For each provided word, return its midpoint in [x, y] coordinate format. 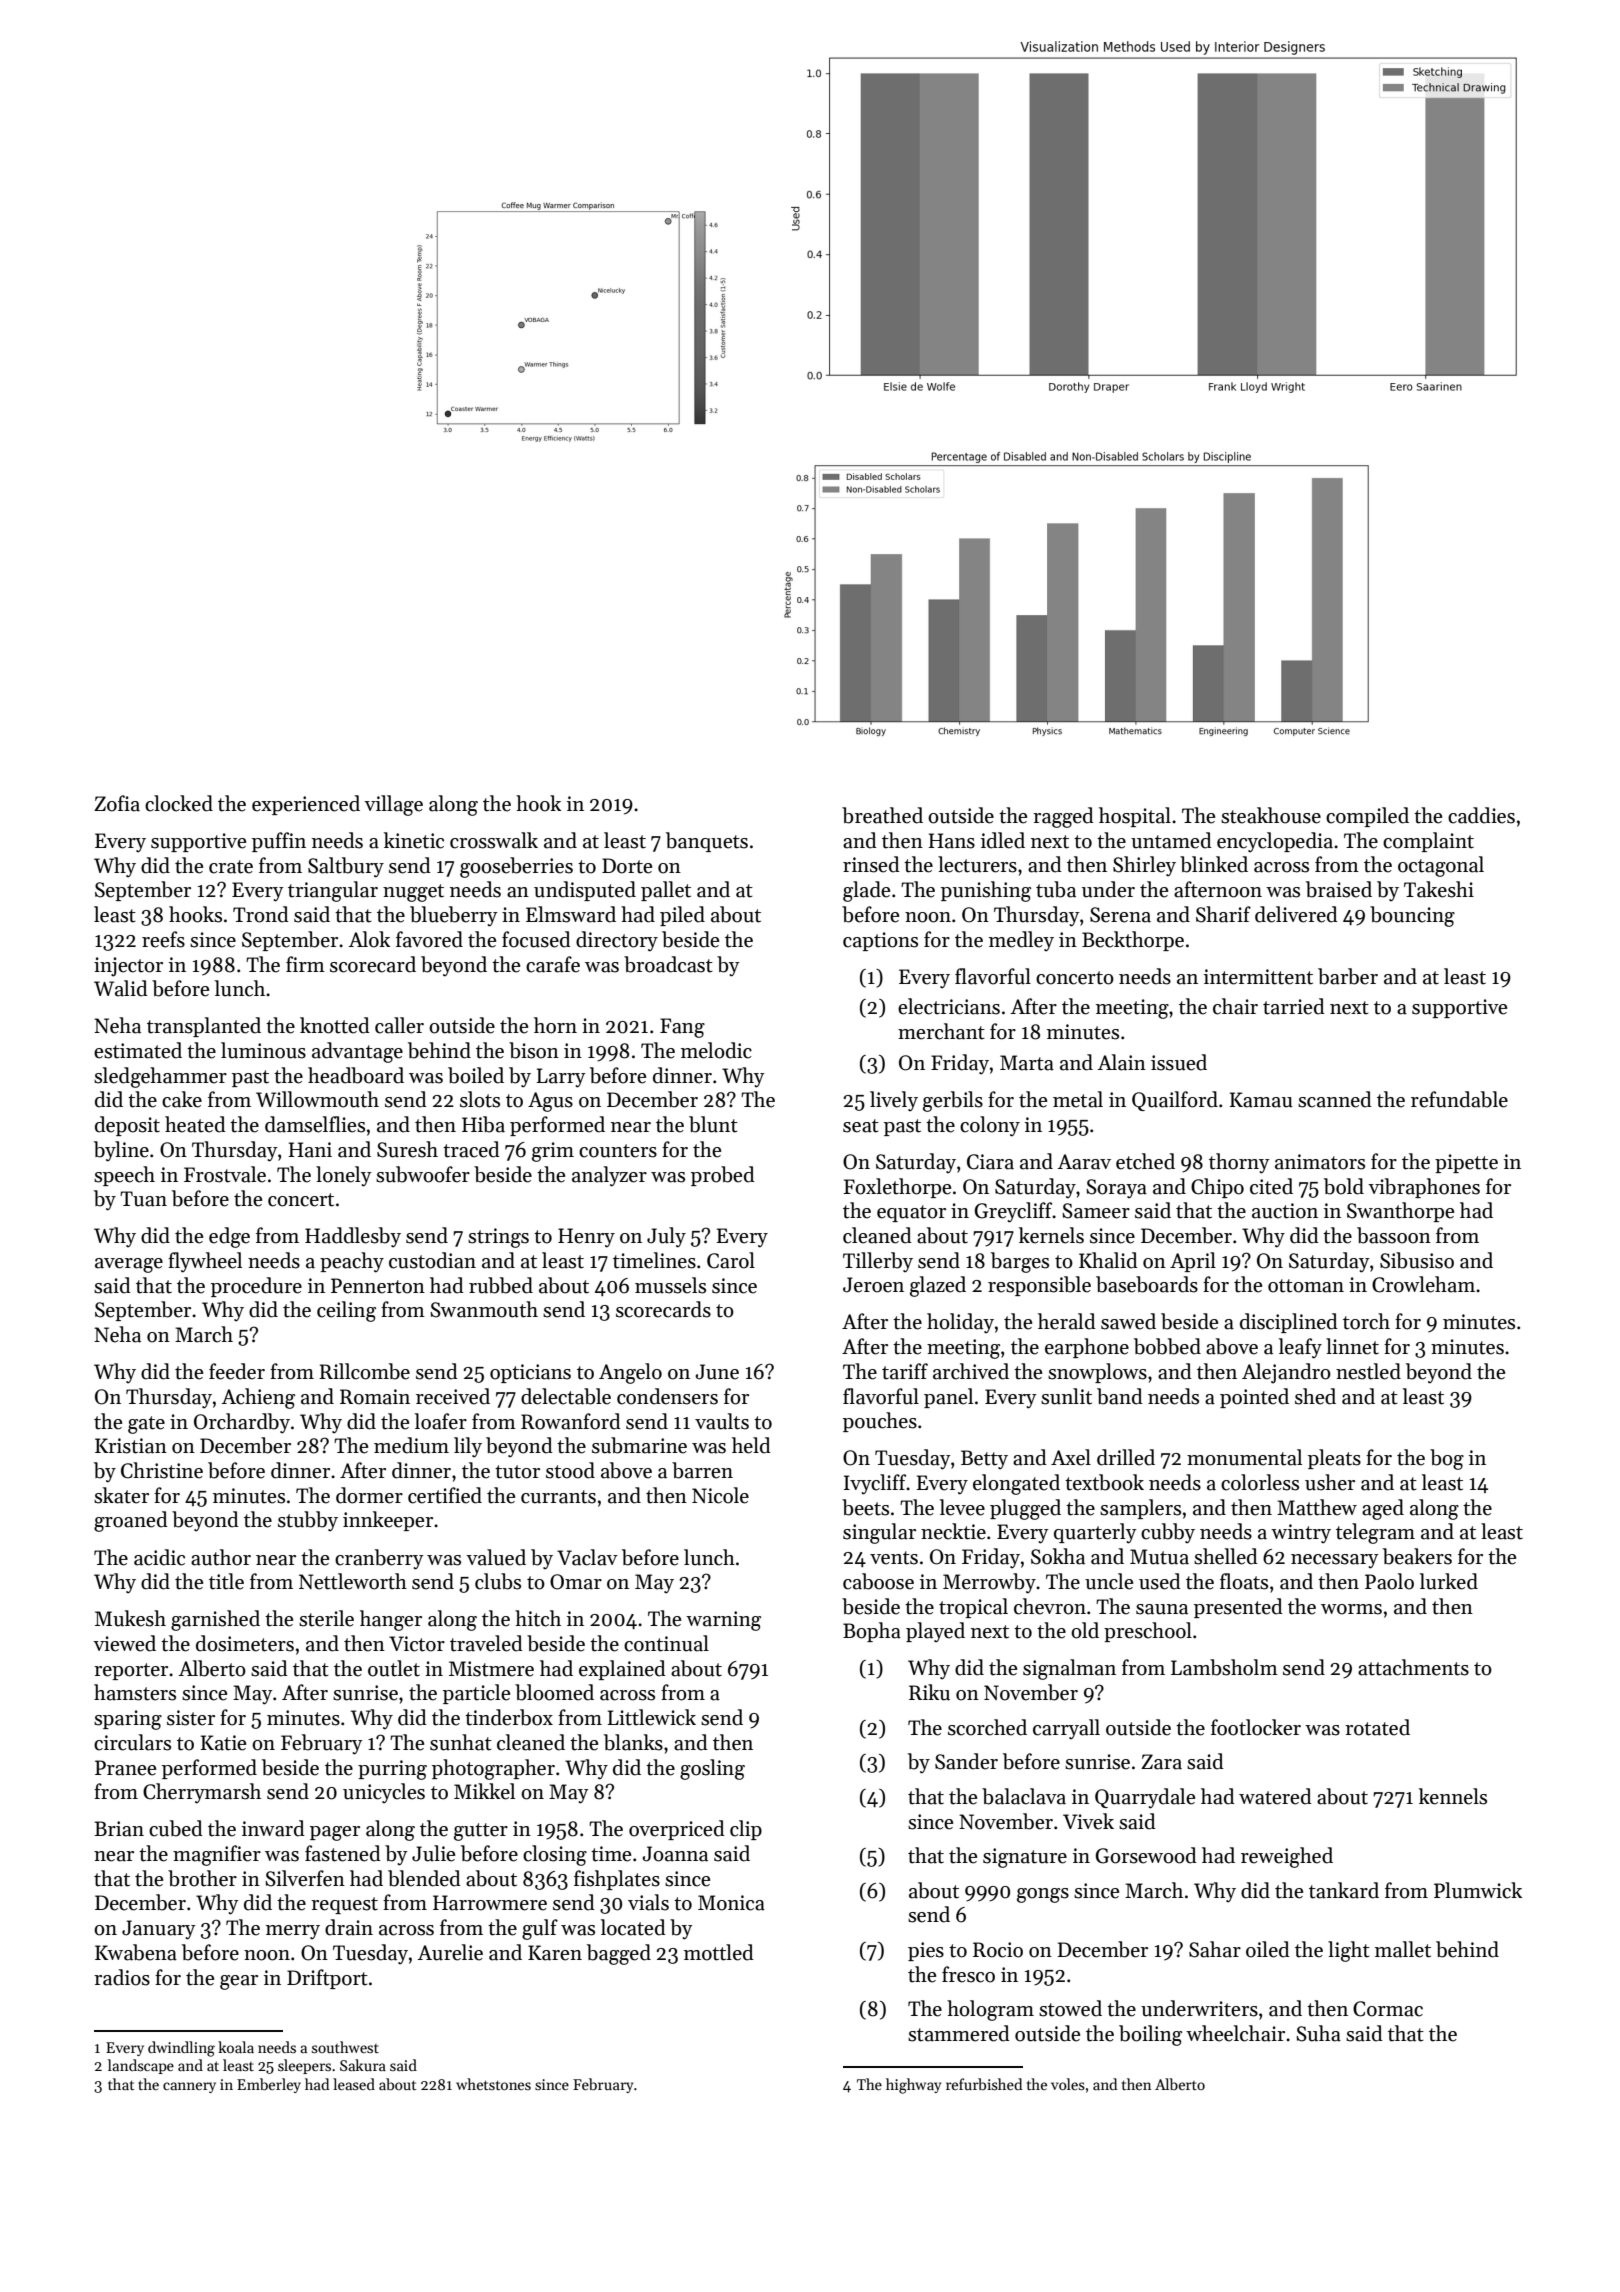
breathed [882, 815]
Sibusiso [1417, 1260]
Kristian [131, 1446]
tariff [905, 1371]
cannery [189, 2087]
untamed [1171, 840]
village [393, 805]
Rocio [998, 1950]
